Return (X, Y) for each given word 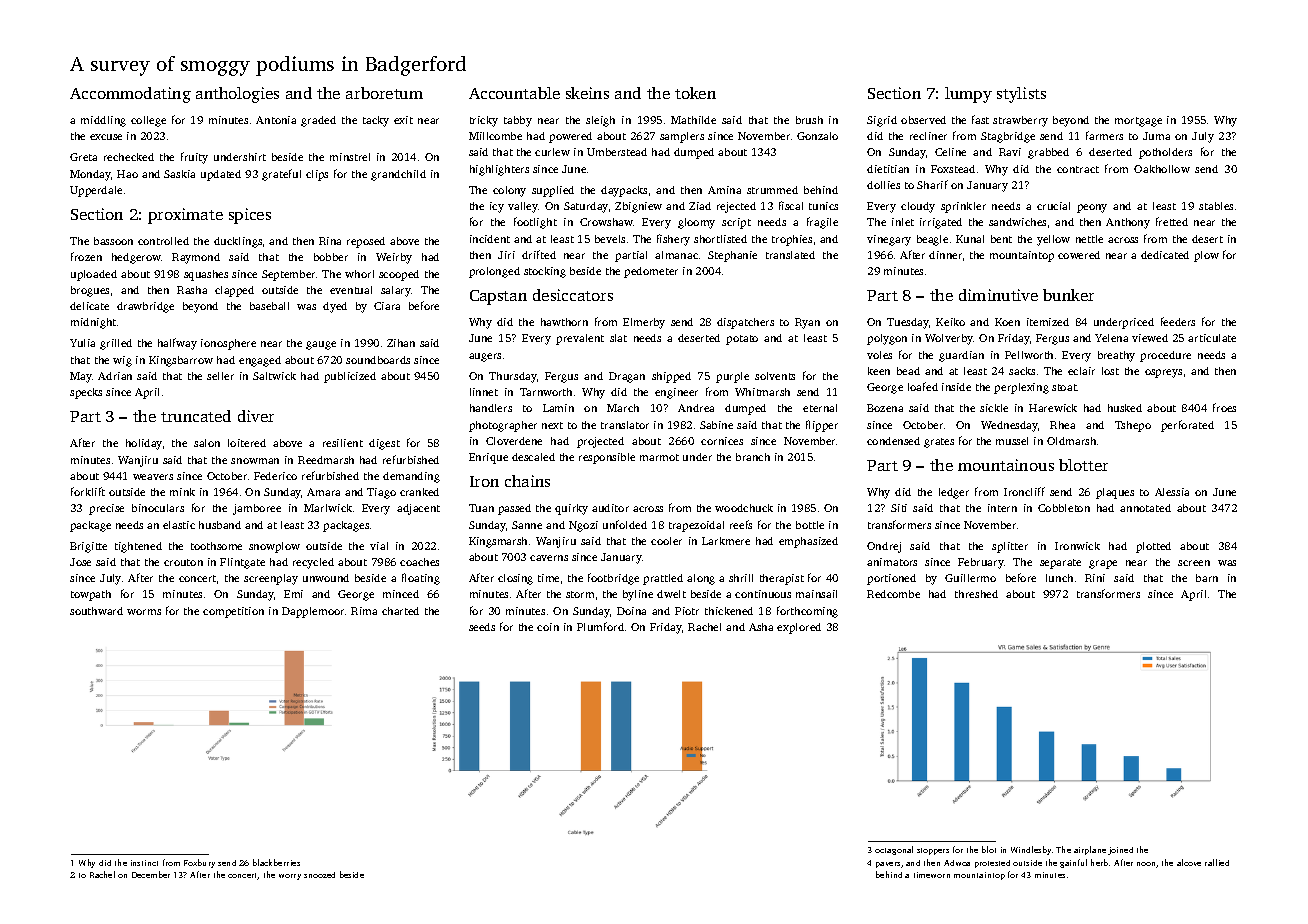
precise (106, 509)
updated (221, 175)
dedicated (1165, 255)
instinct (144, 863)
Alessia (1172, 492)
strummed (772, 190)
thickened (729, 611)
